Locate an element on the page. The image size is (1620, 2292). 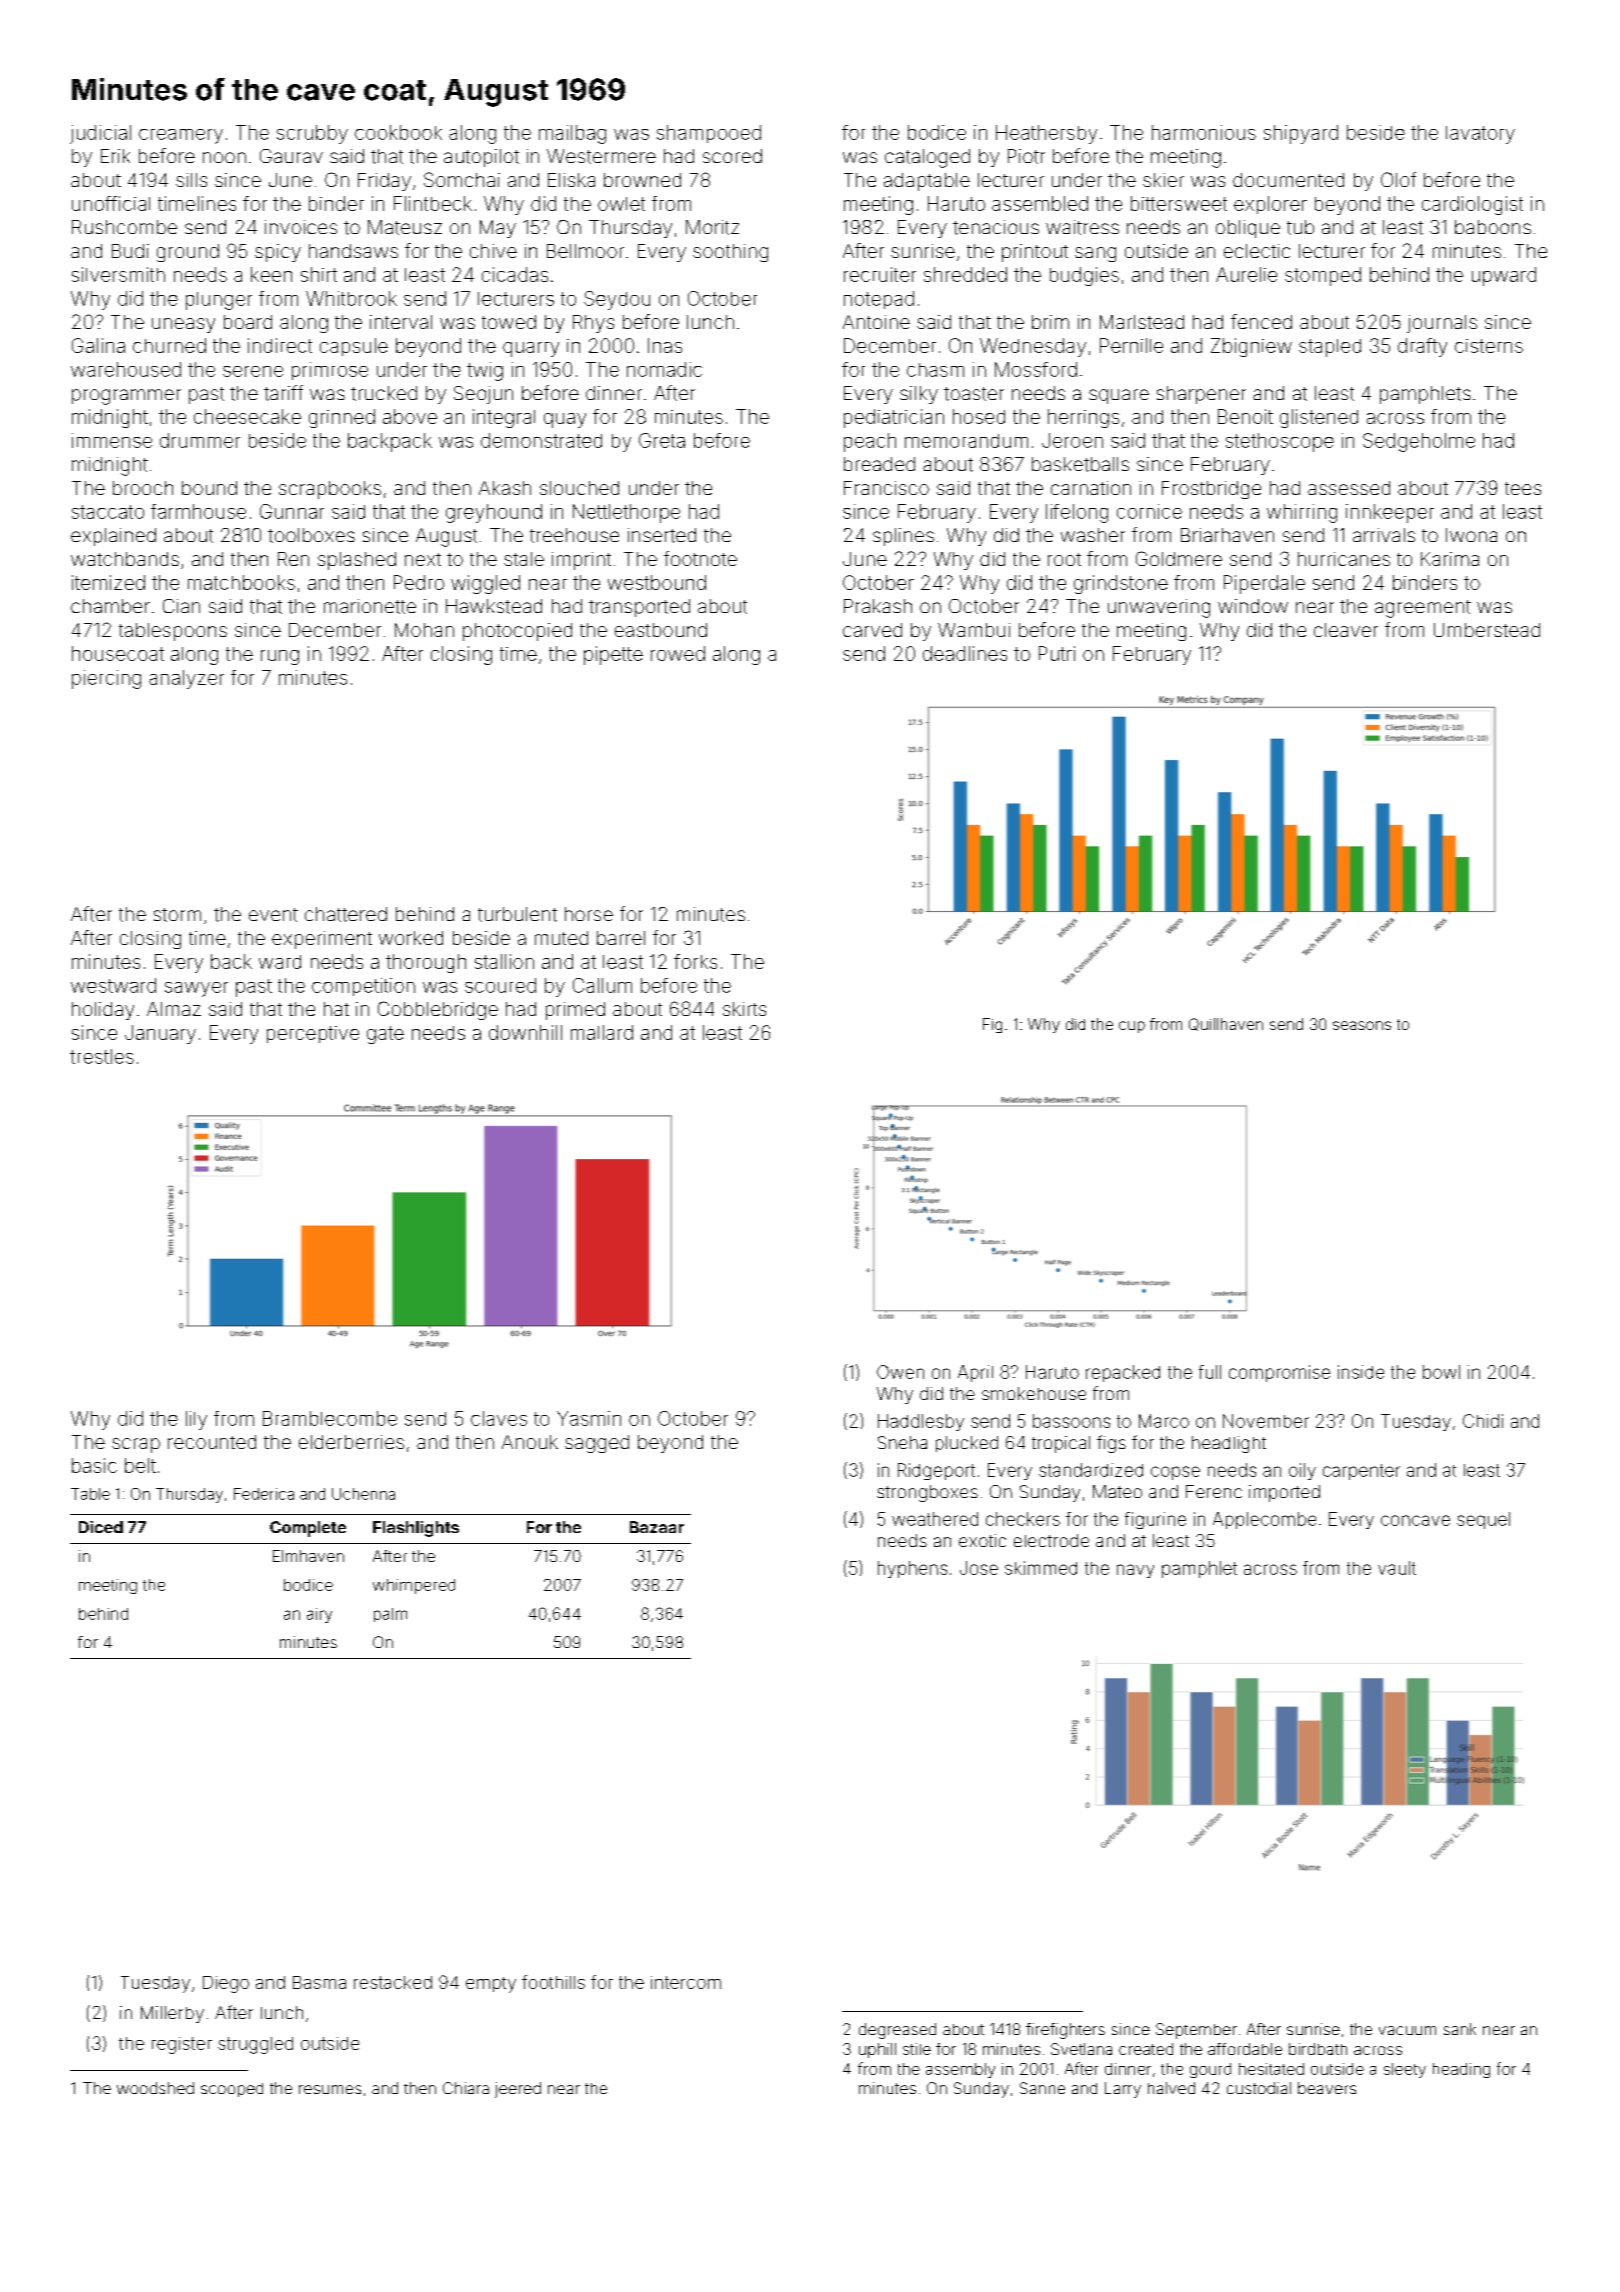
above is located at coordinates (410, 416).
